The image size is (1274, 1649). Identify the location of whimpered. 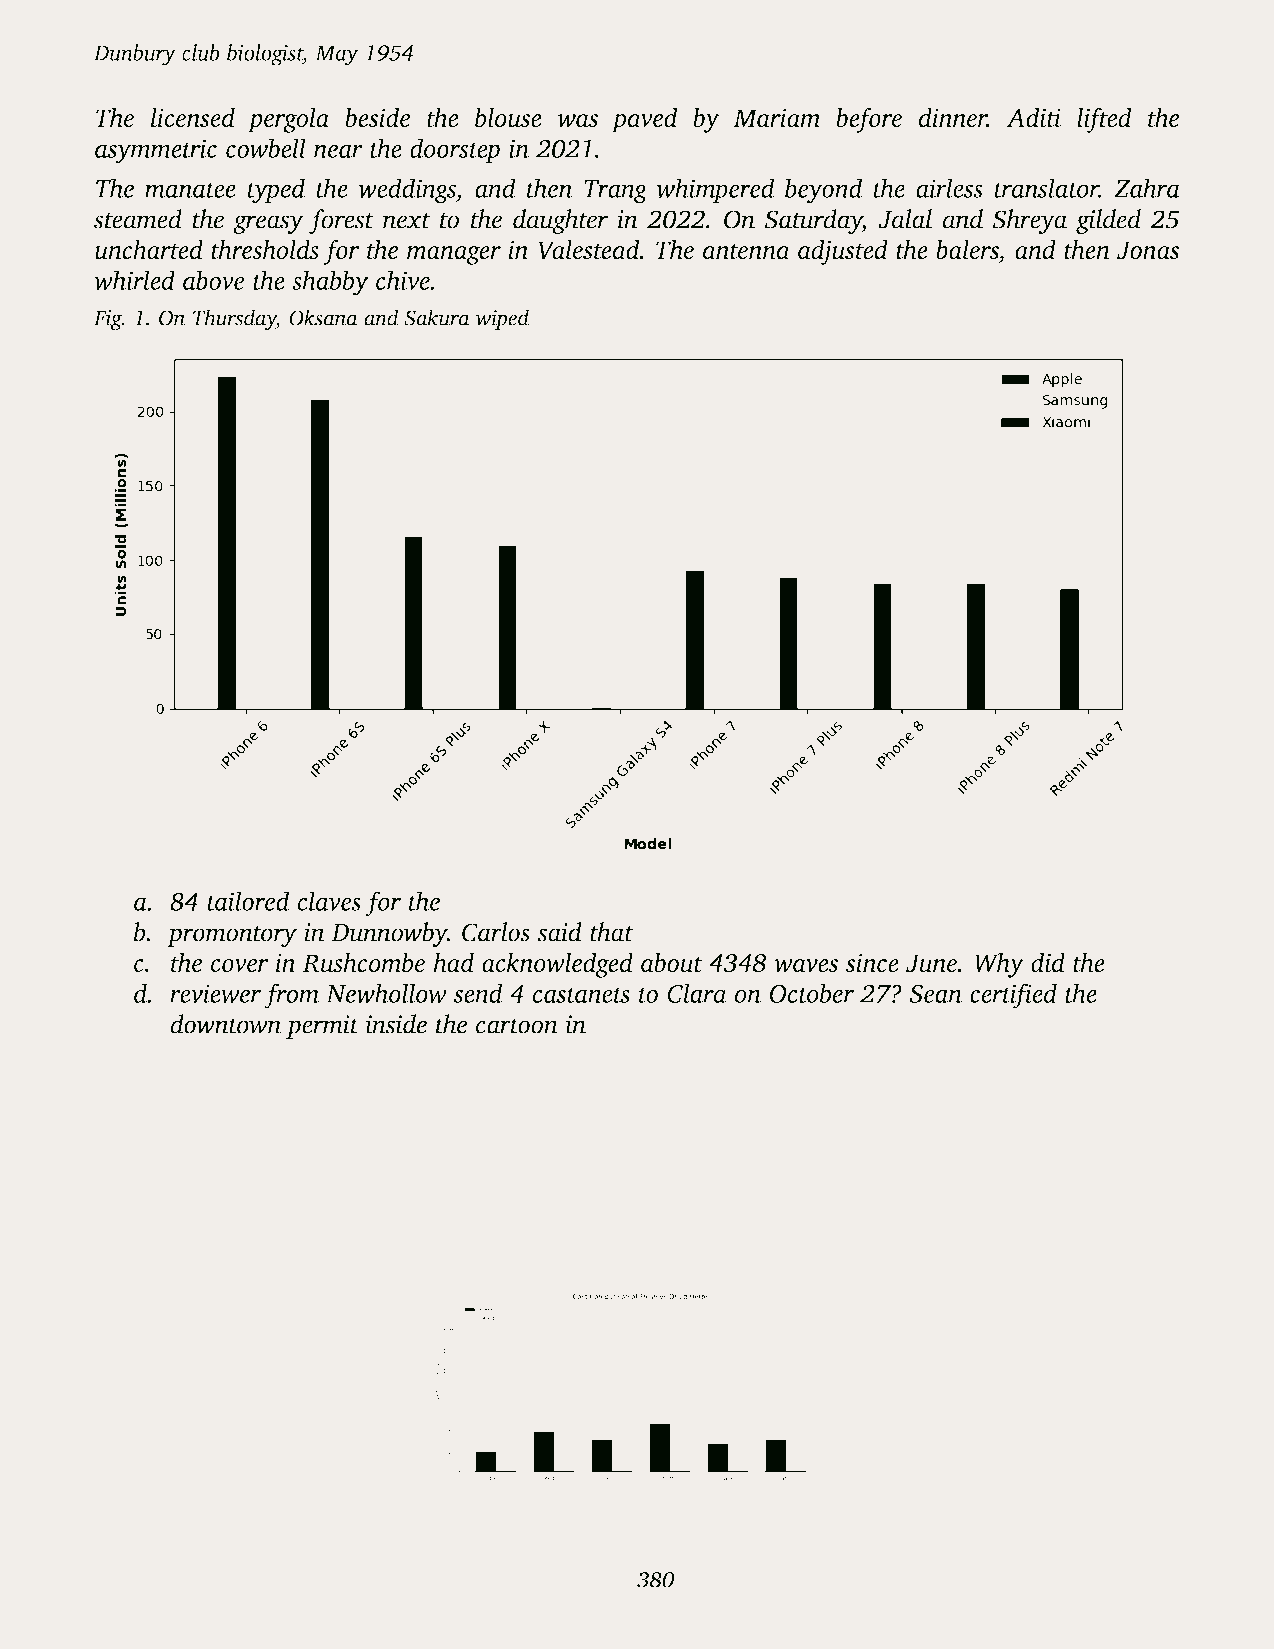
(715, 190).
